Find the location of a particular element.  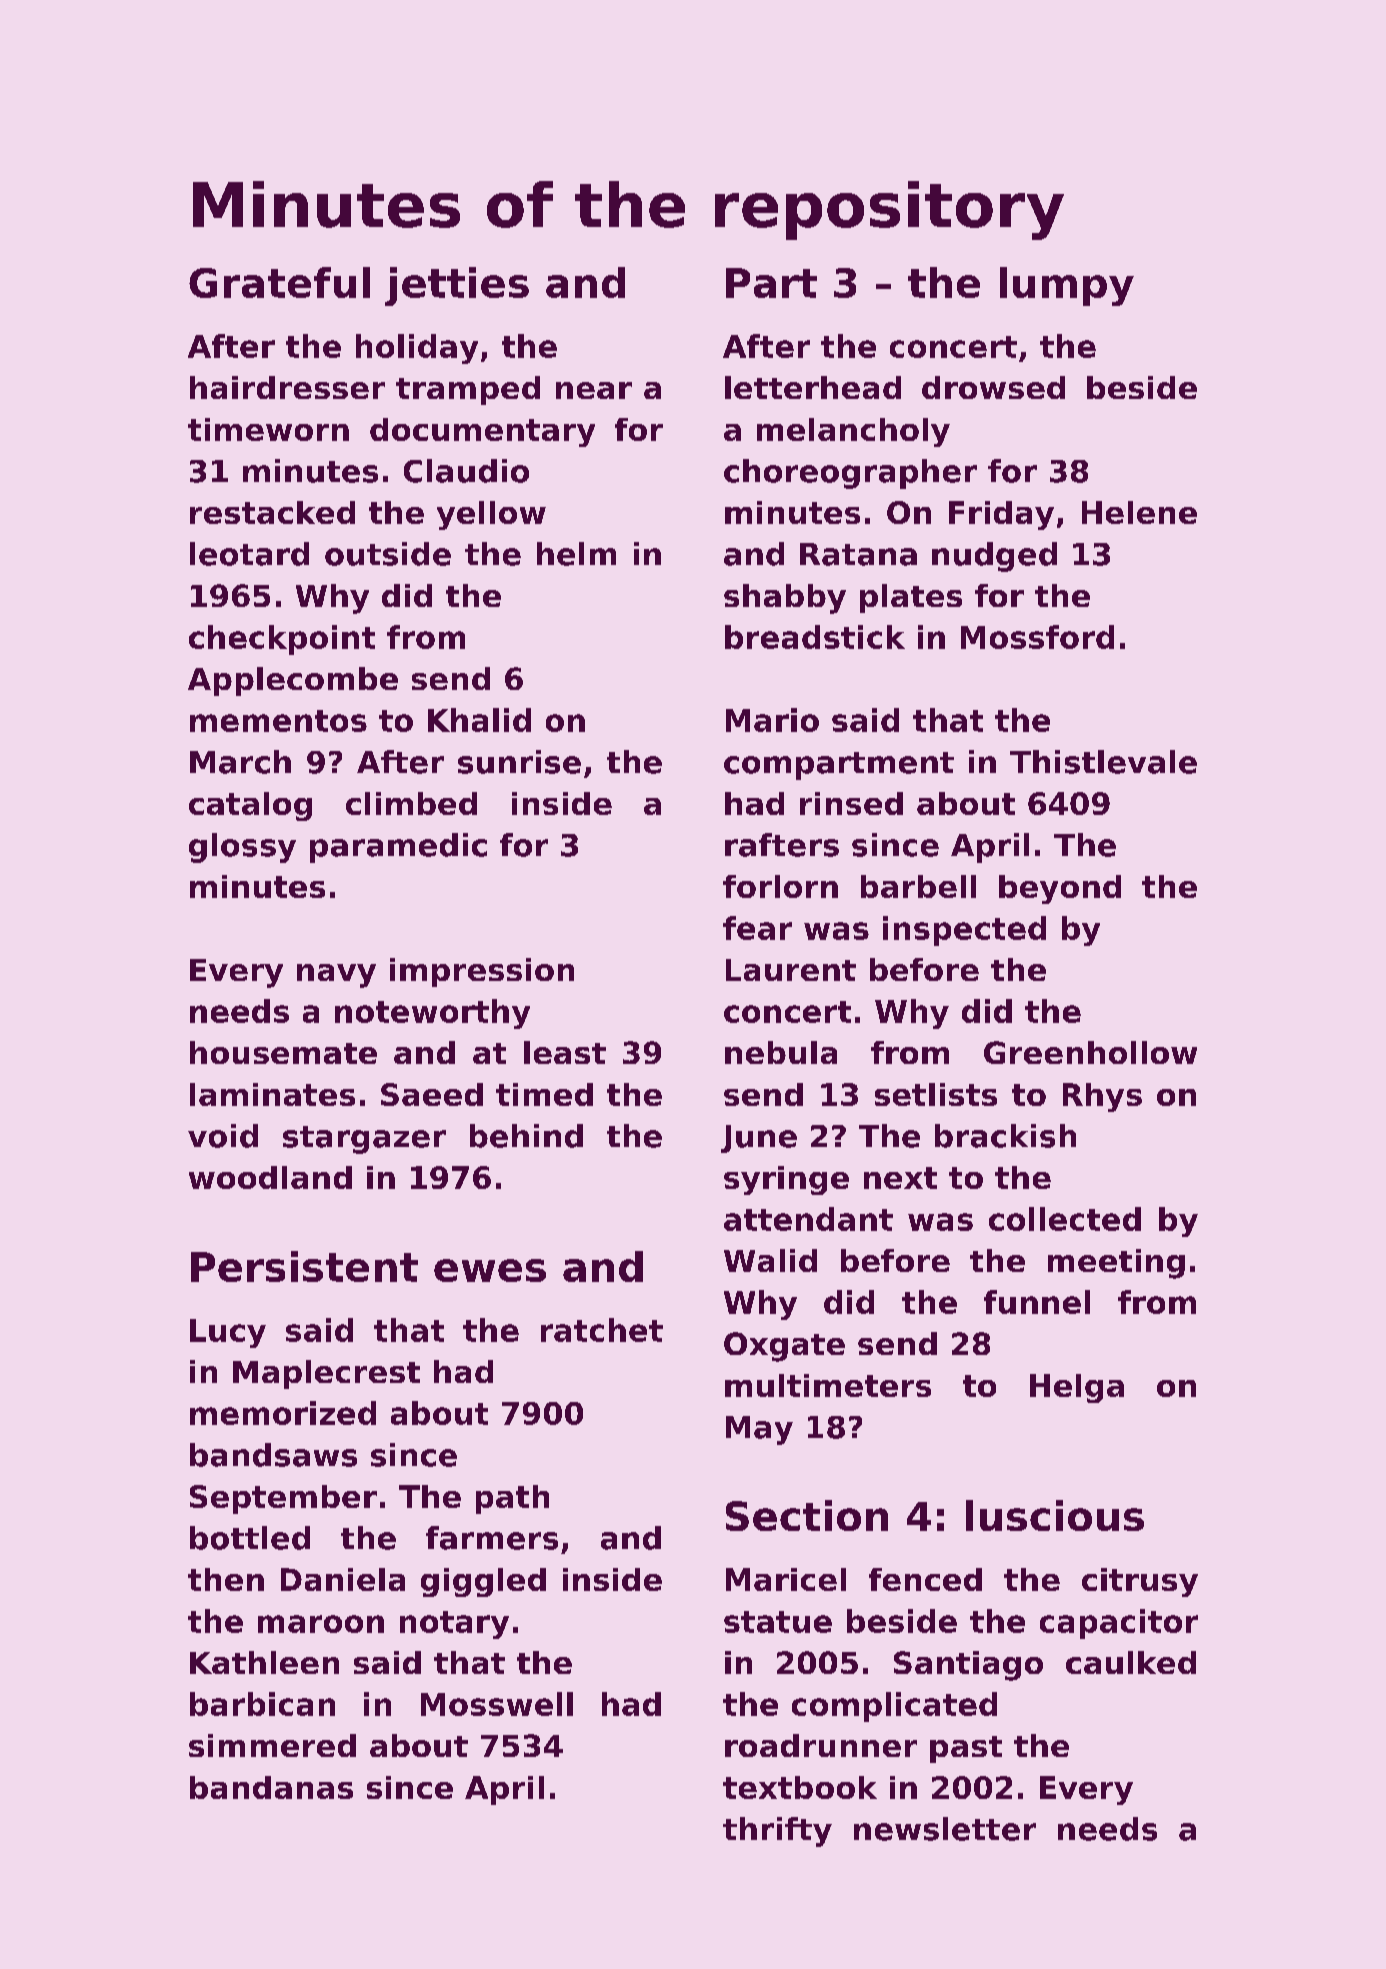

then is located at coordinates (226, 1579).
